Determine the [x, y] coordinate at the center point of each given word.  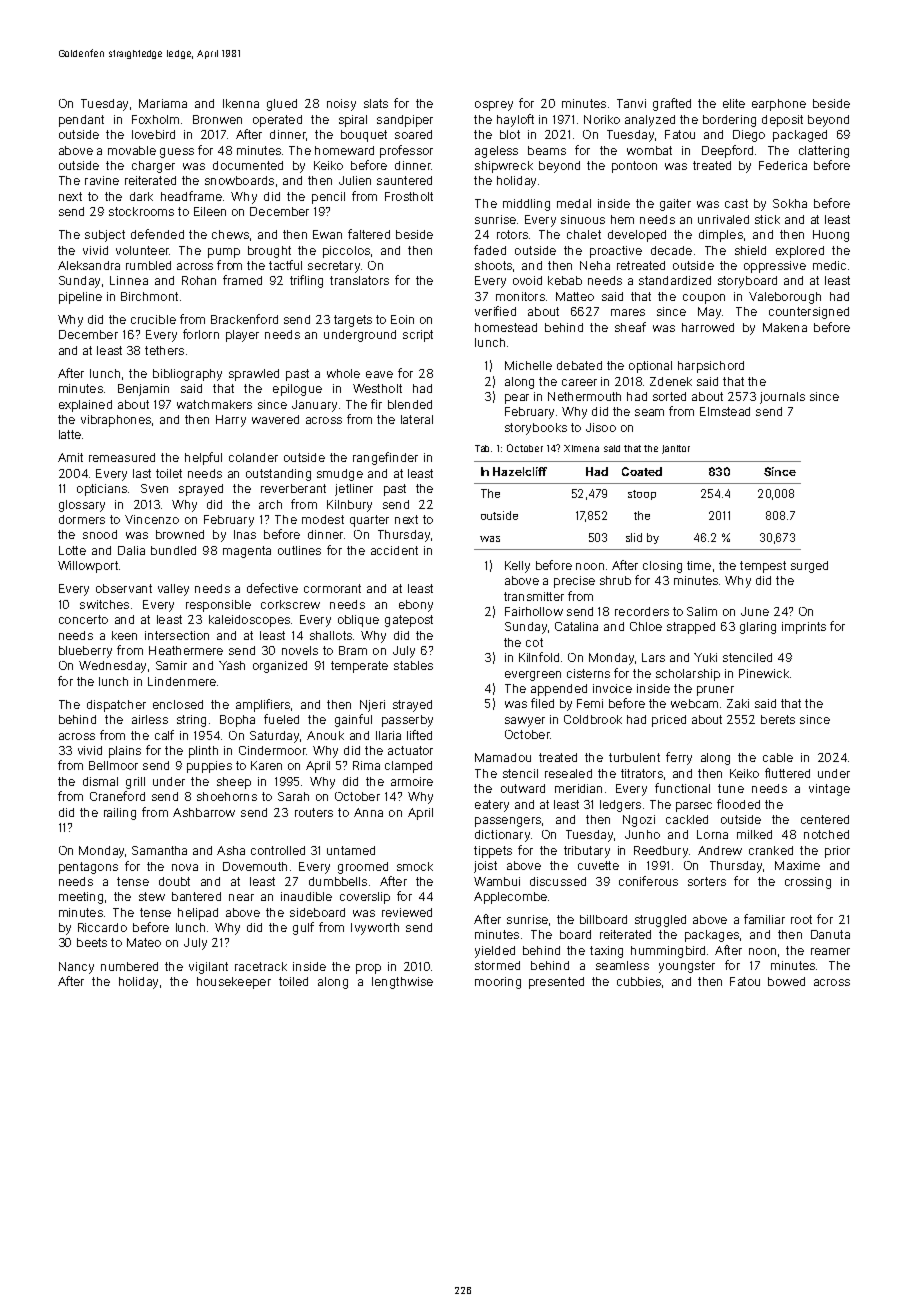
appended [559, 690]
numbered [129, 966]
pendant [81, 121]
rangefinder [385, 458]
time [699, 565]
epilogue [297, 390]
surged [809, 567]
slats [376, 103]
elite [734, 103]
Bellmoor [113, 765]
